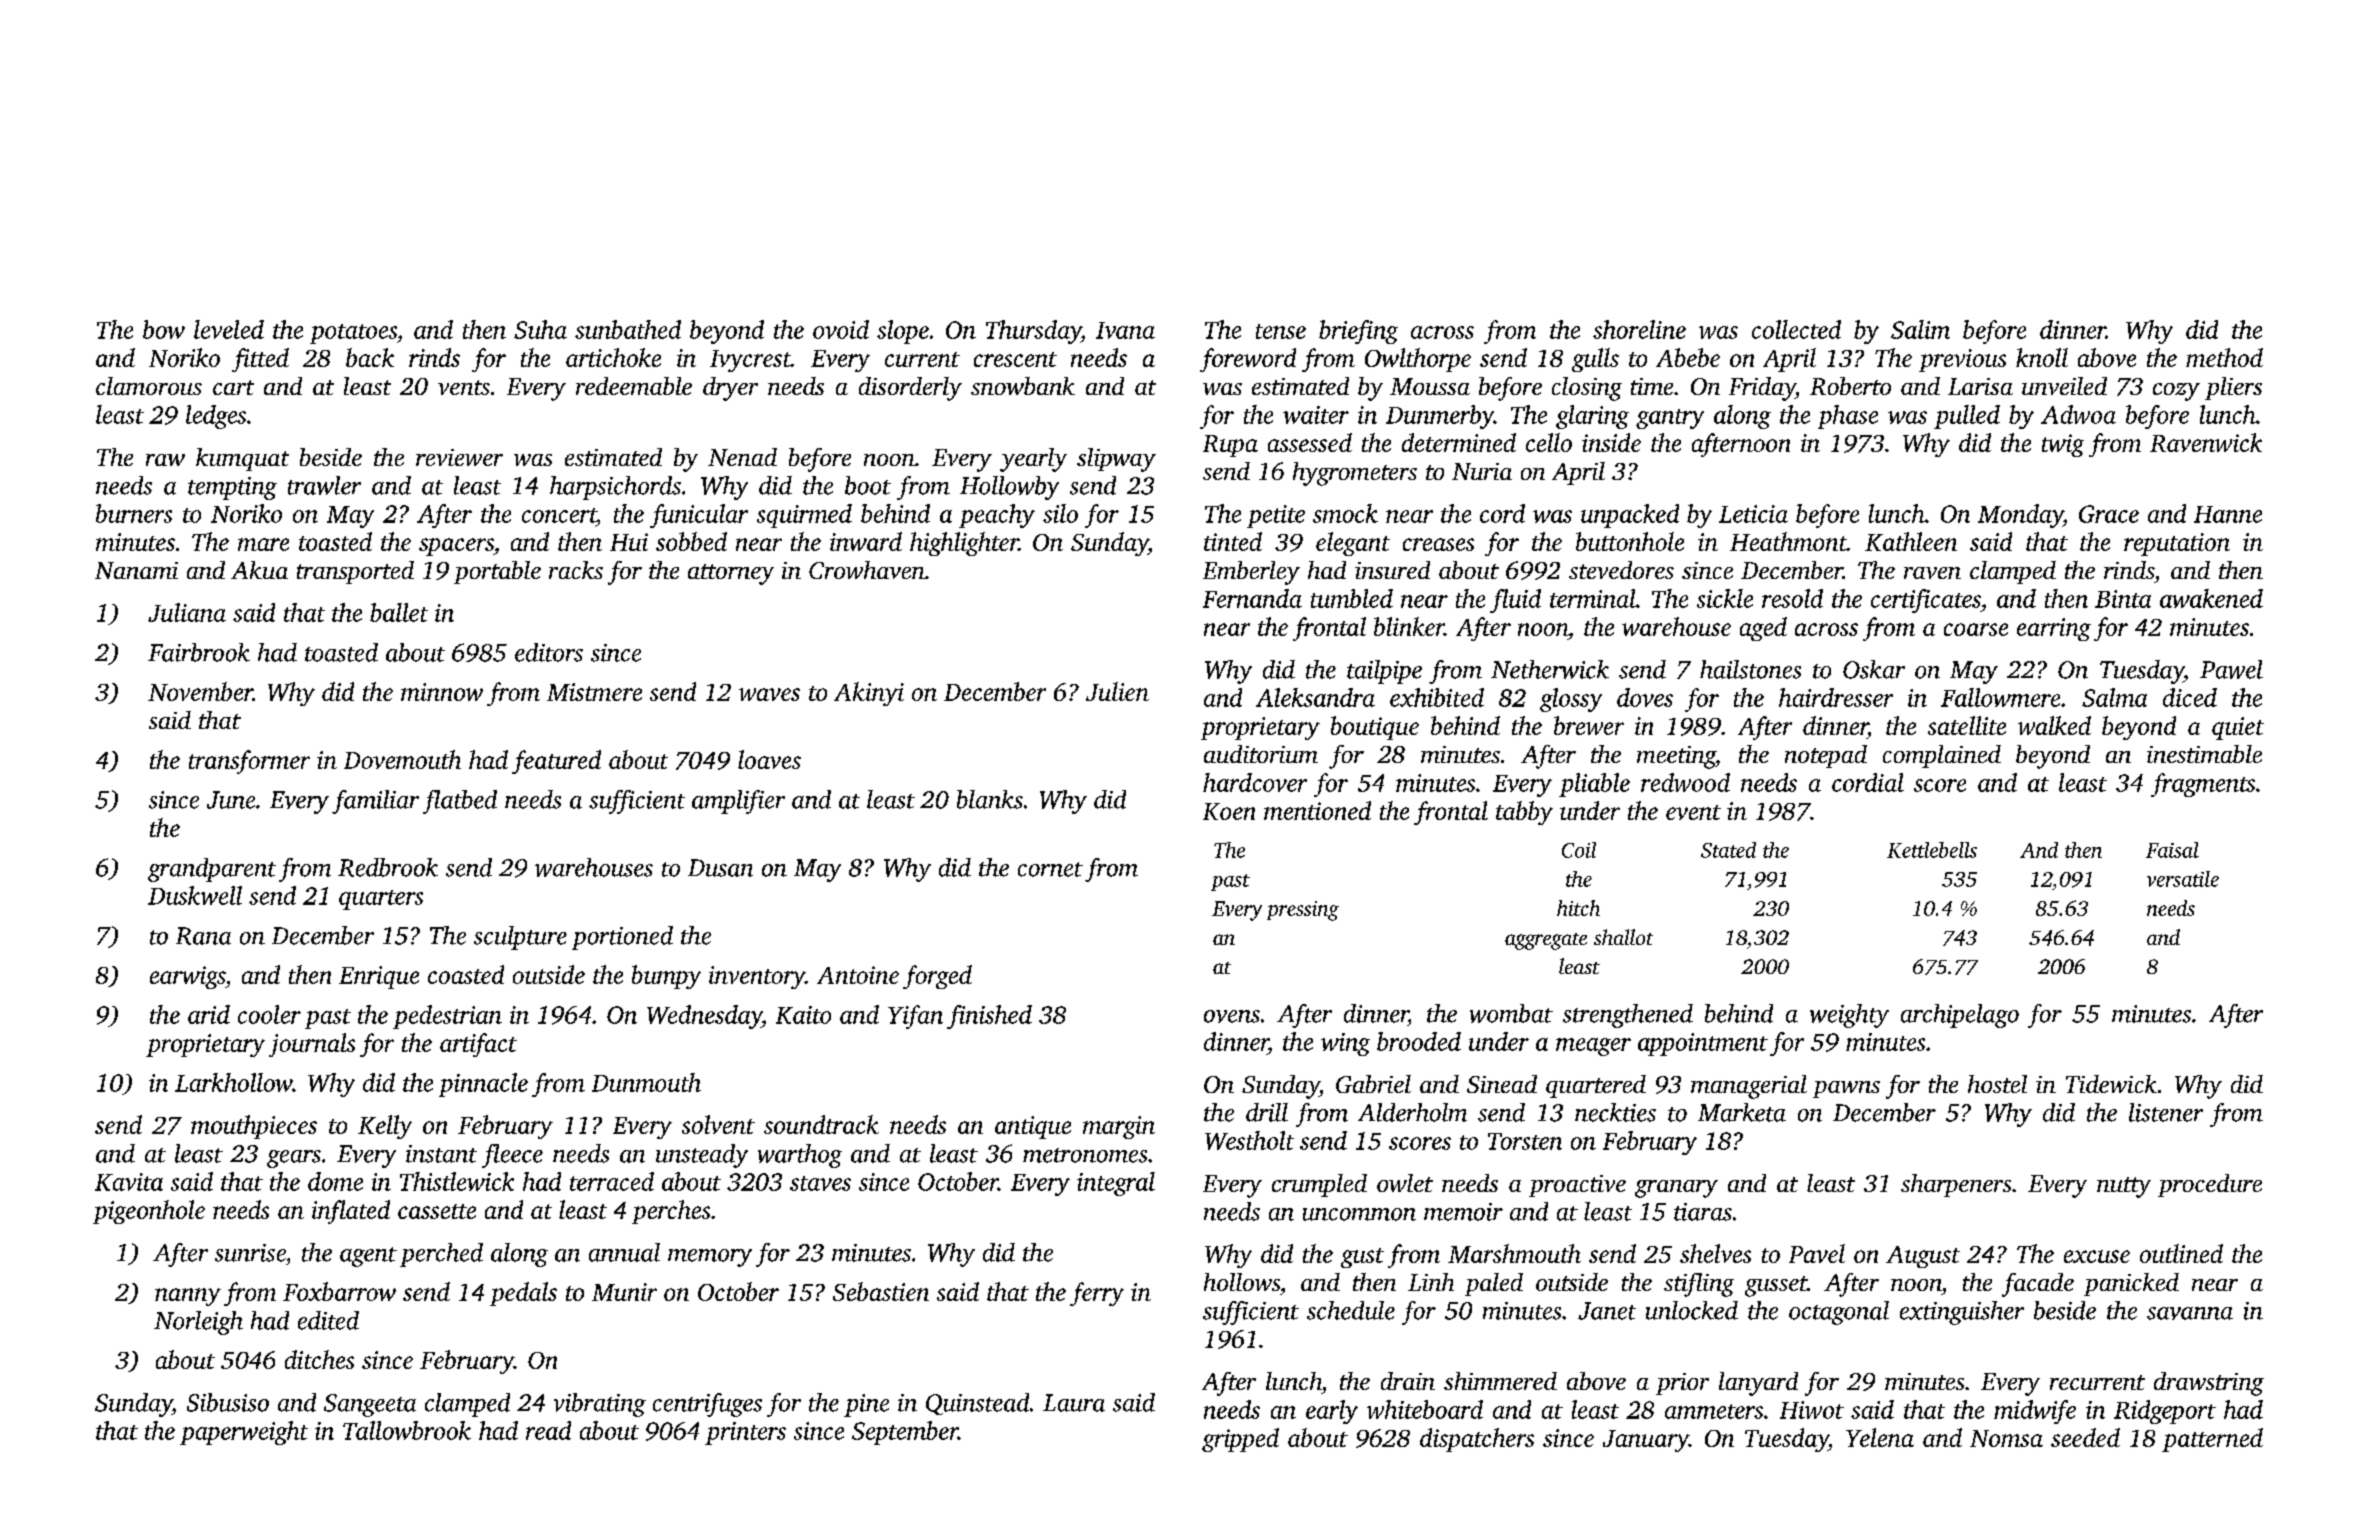 This page has width=2358, height=1526. I want to click on coarse, so click(1976, 629).
